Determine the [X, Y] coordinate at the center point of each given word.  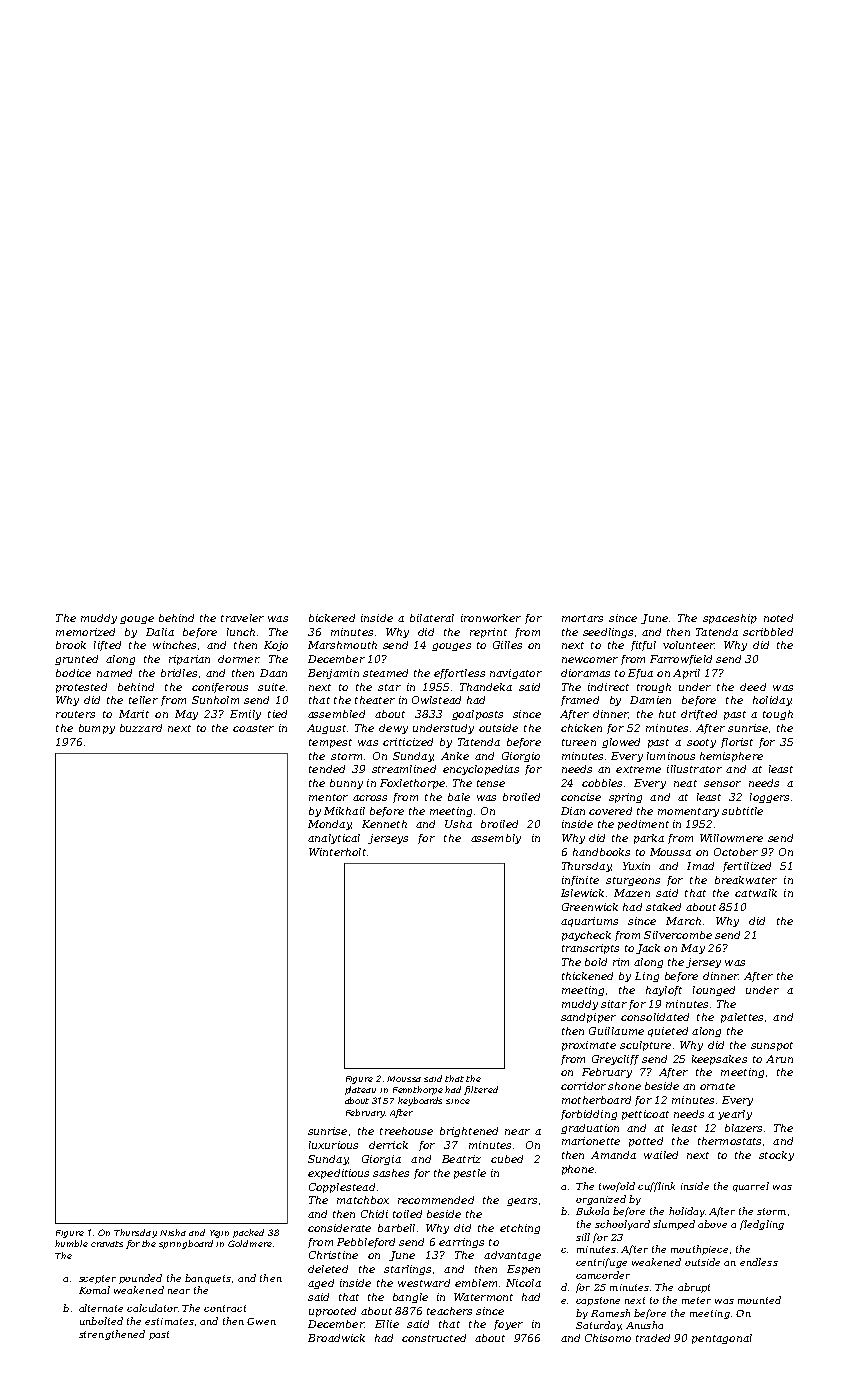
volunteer [689, 645]
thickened [587, 976]
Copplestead [342, 1188]
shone [624, 1086]
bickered [332, 618]
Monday [329, 825]
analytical [334, 839]
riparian [189, 660]
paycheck [586, 936]
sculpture [645, 1046]
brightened [469, 1132]
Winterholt [337, 852]
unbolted [101, 1321]
